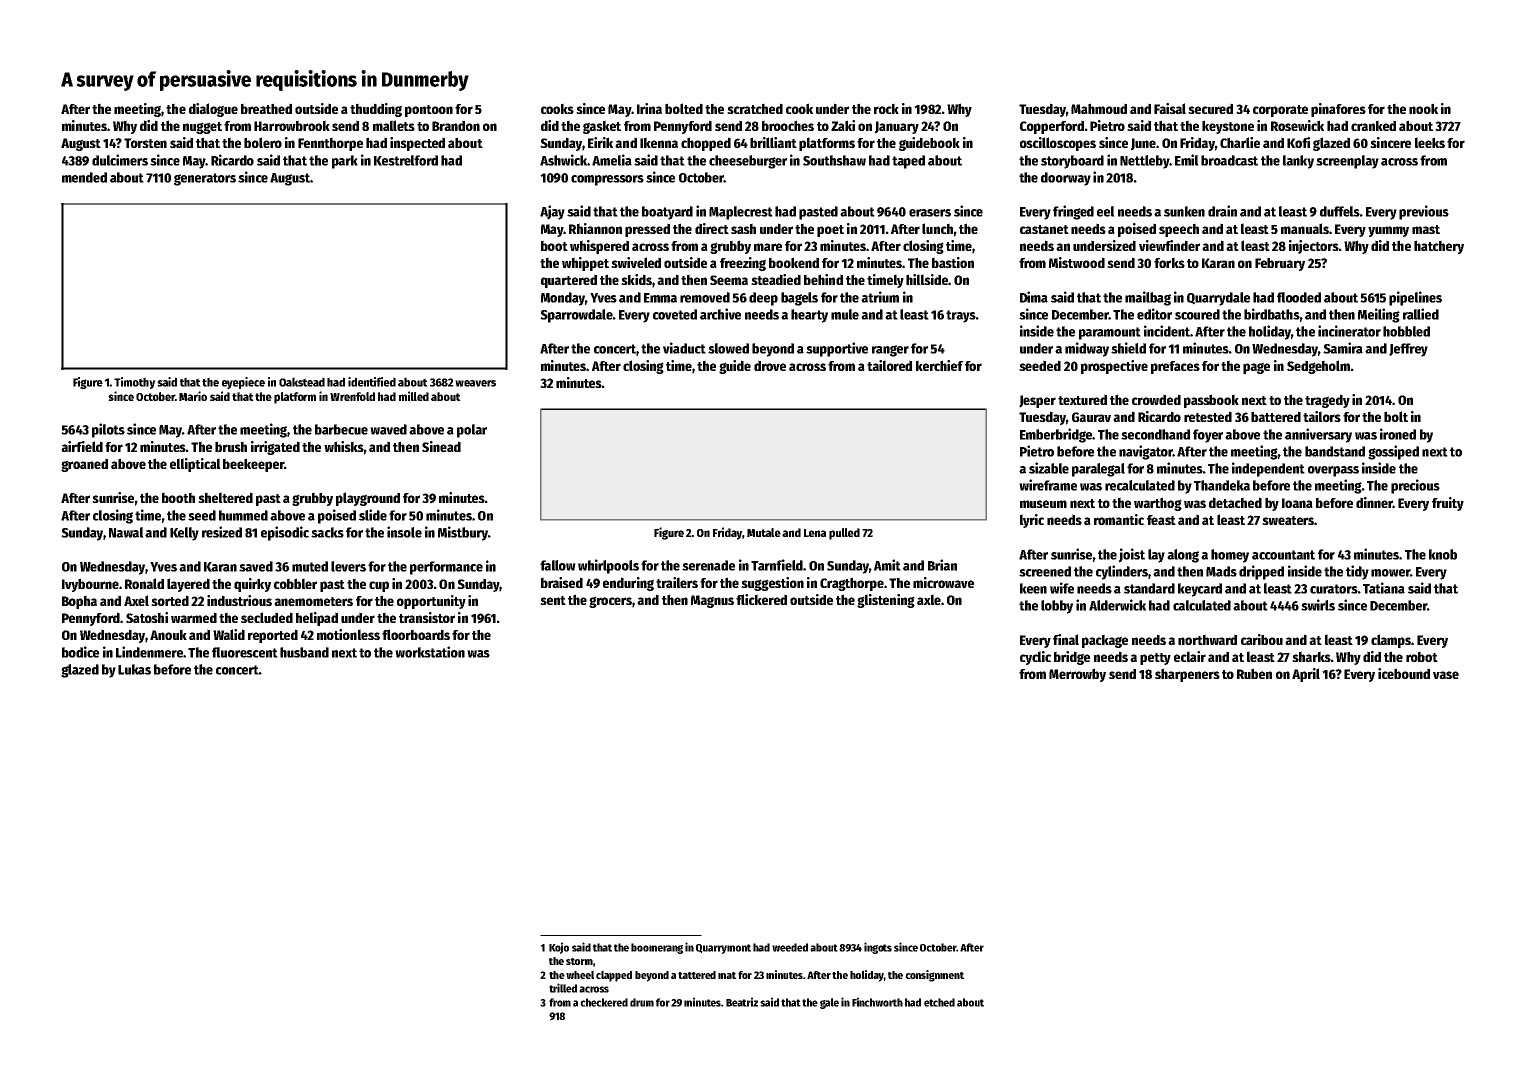  What do you see at coordinates (612, 160) in the image?
I see `Amelia` at bounding box center [612, 160].
